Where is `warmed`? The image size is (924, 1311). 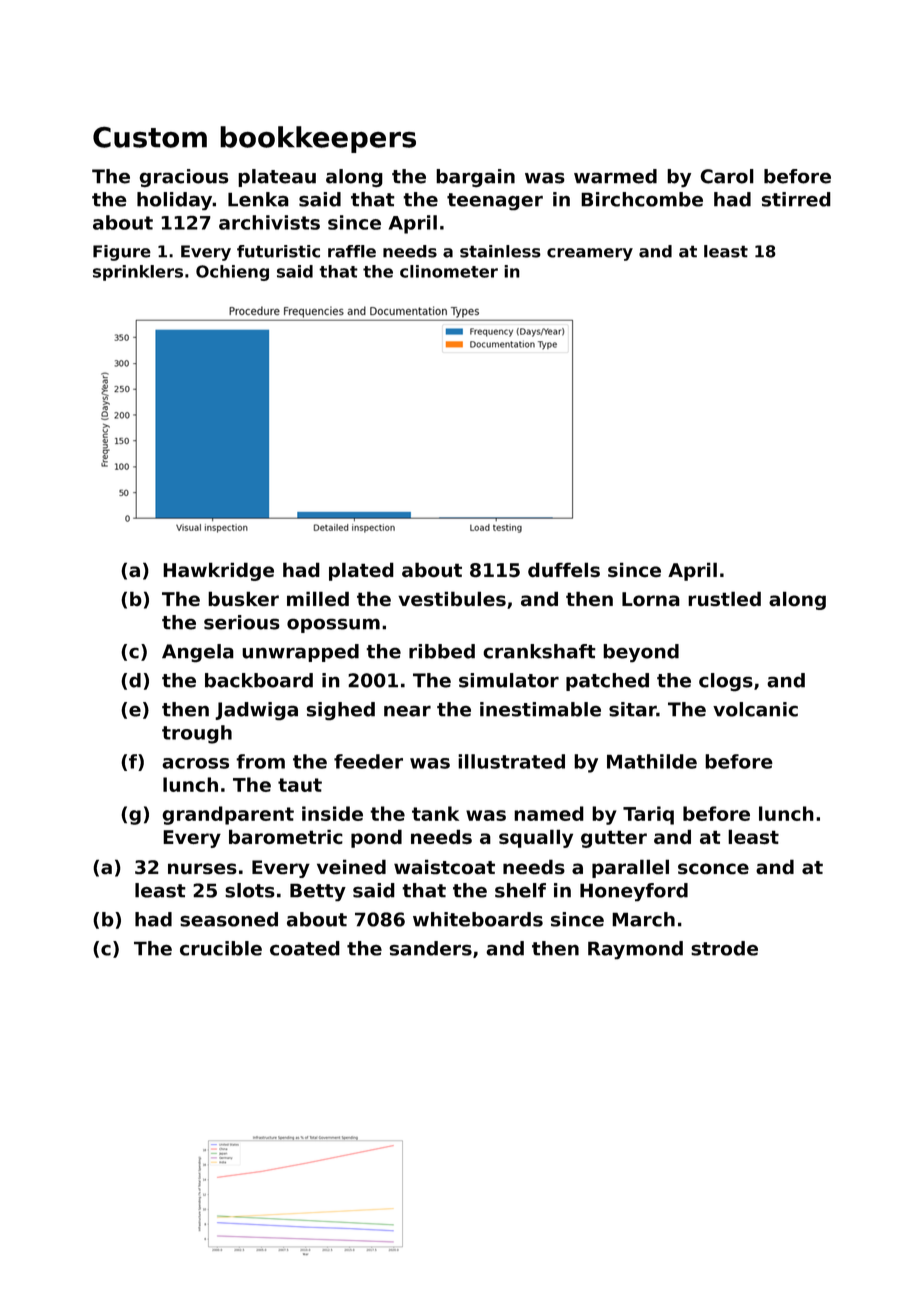 warmed is located at coordinates (615, 176).
